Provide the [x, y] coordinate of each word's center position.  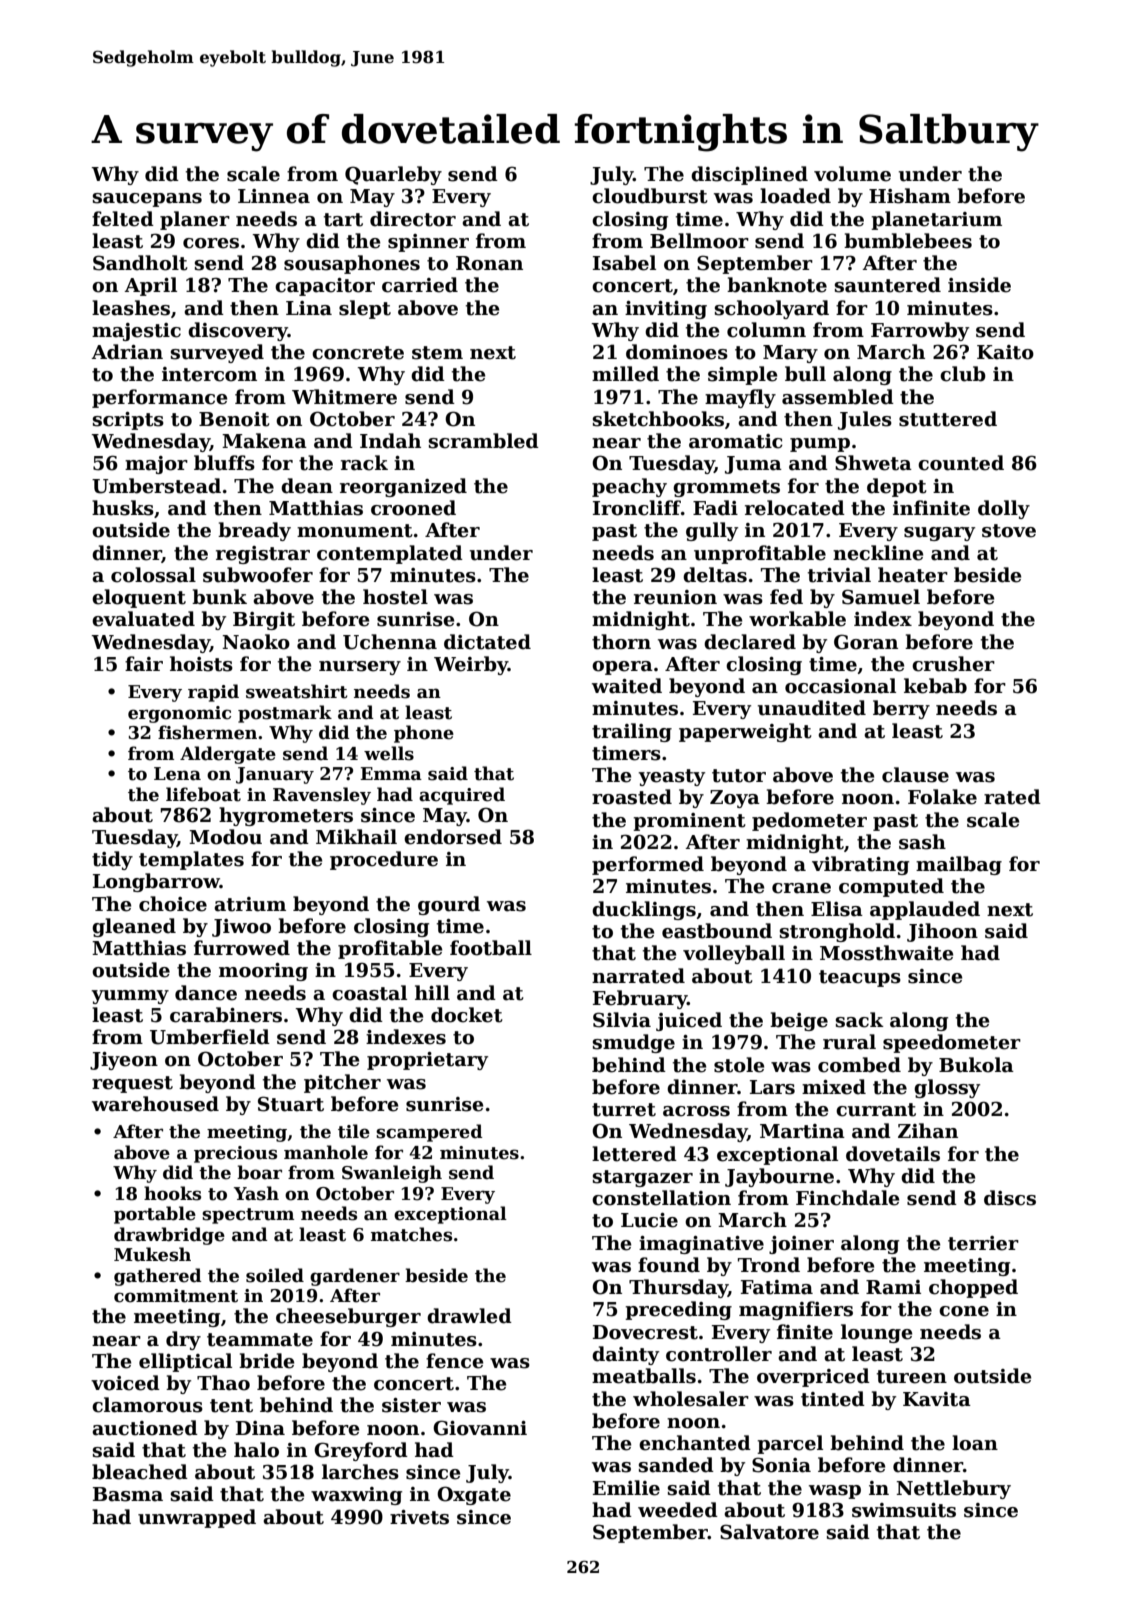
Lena [177, 774]
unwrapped [197, 1518]
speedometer [952, 1043]
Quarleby [393, 175]
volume [852, 174]
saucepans [147, 200]
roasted [632, 797]
